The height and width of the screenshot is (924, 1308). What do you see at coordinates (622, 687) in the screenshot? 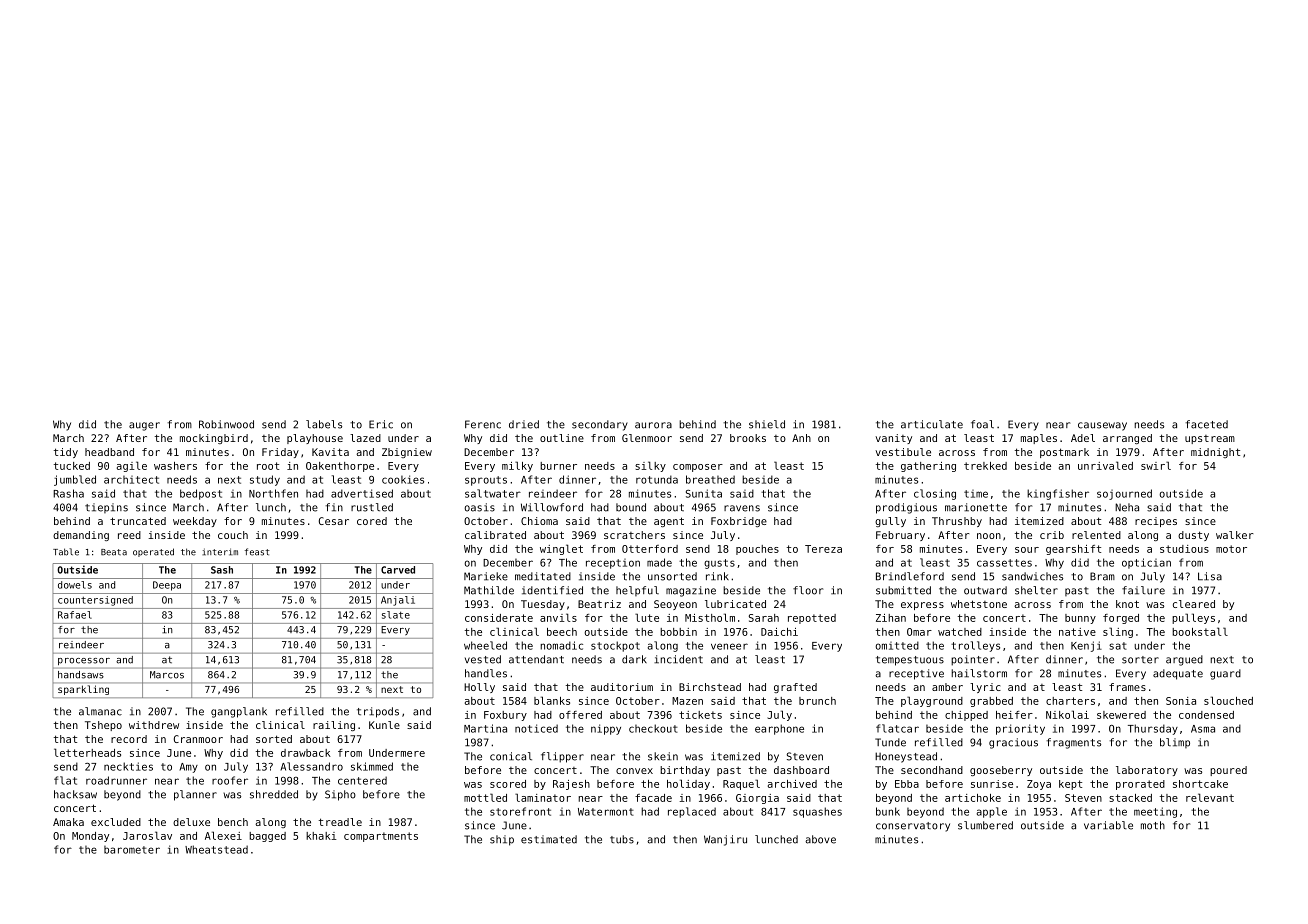
I see `auditorium` at bounding box center [622, 687].
